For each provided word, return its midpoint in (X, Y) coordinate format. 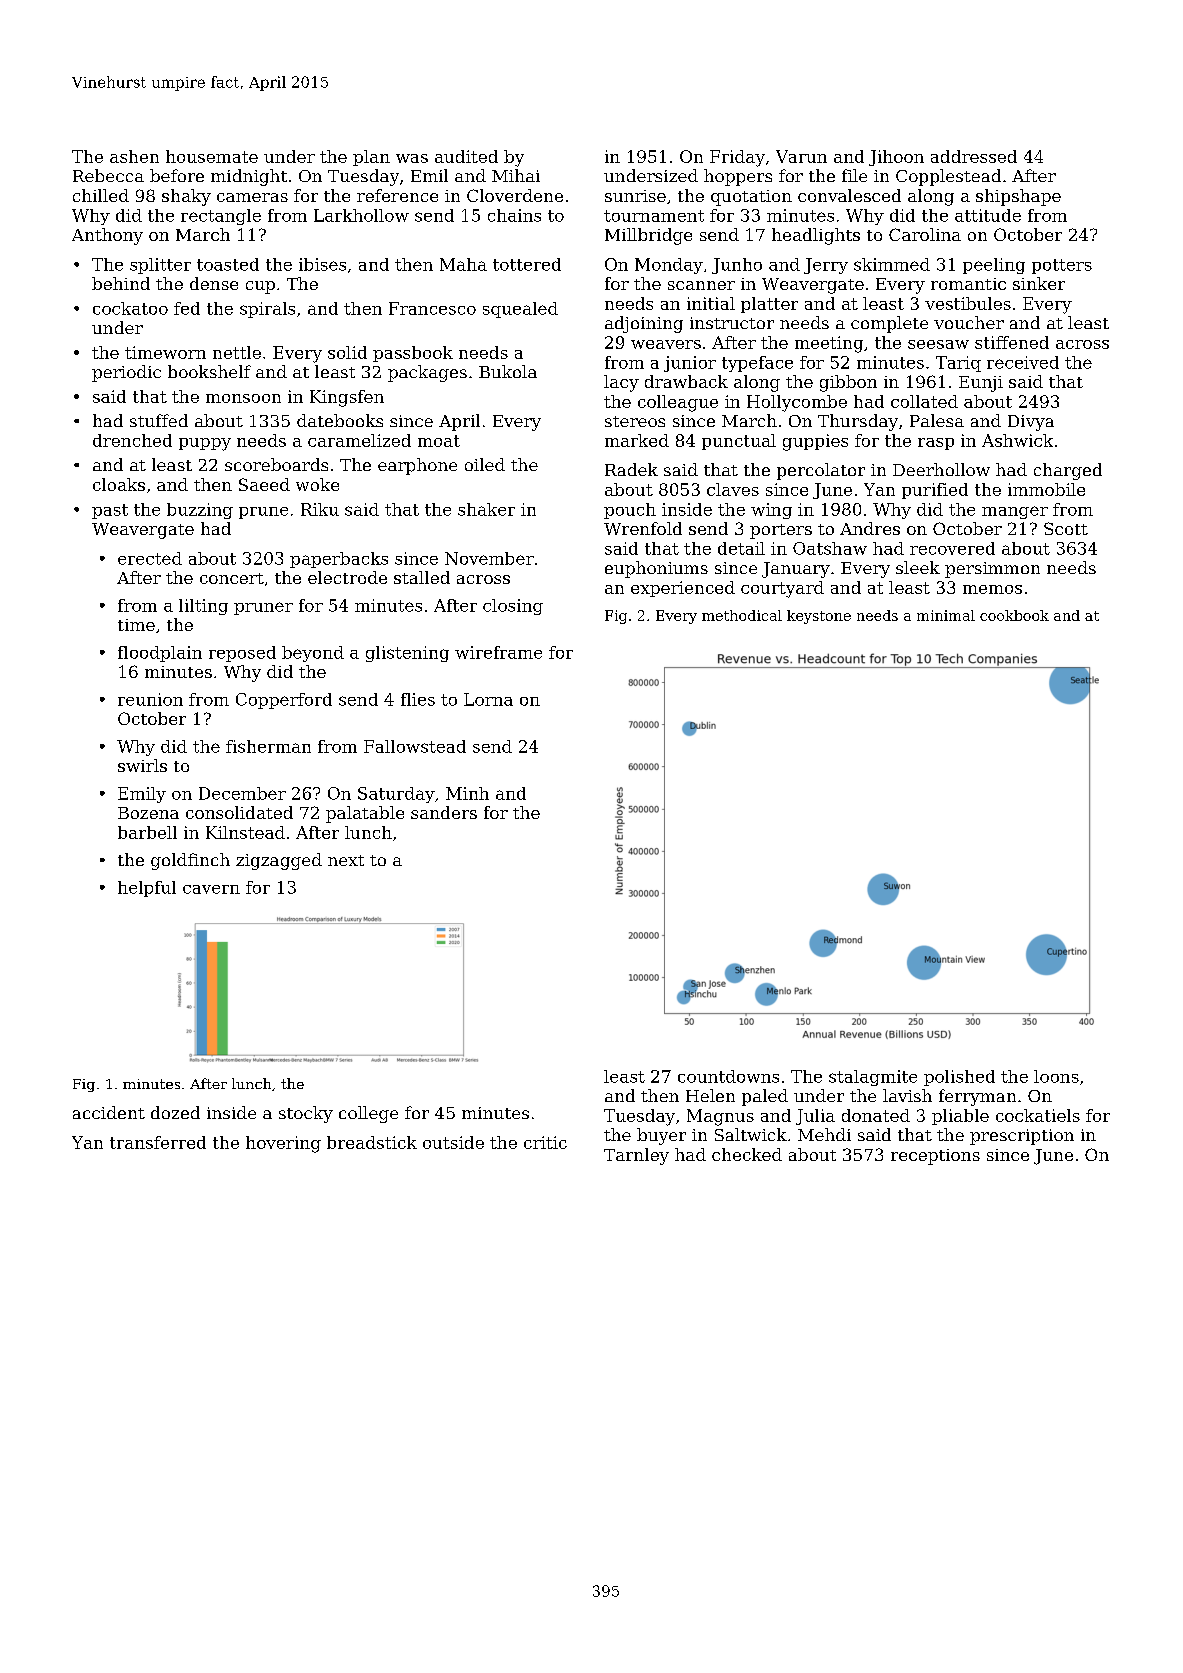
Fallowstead (415, 746)
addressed (974, 156)
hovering (283, 1144)
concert (232, 578)
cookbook (1014, 615)
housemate (212, 156)
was (412, 158)
